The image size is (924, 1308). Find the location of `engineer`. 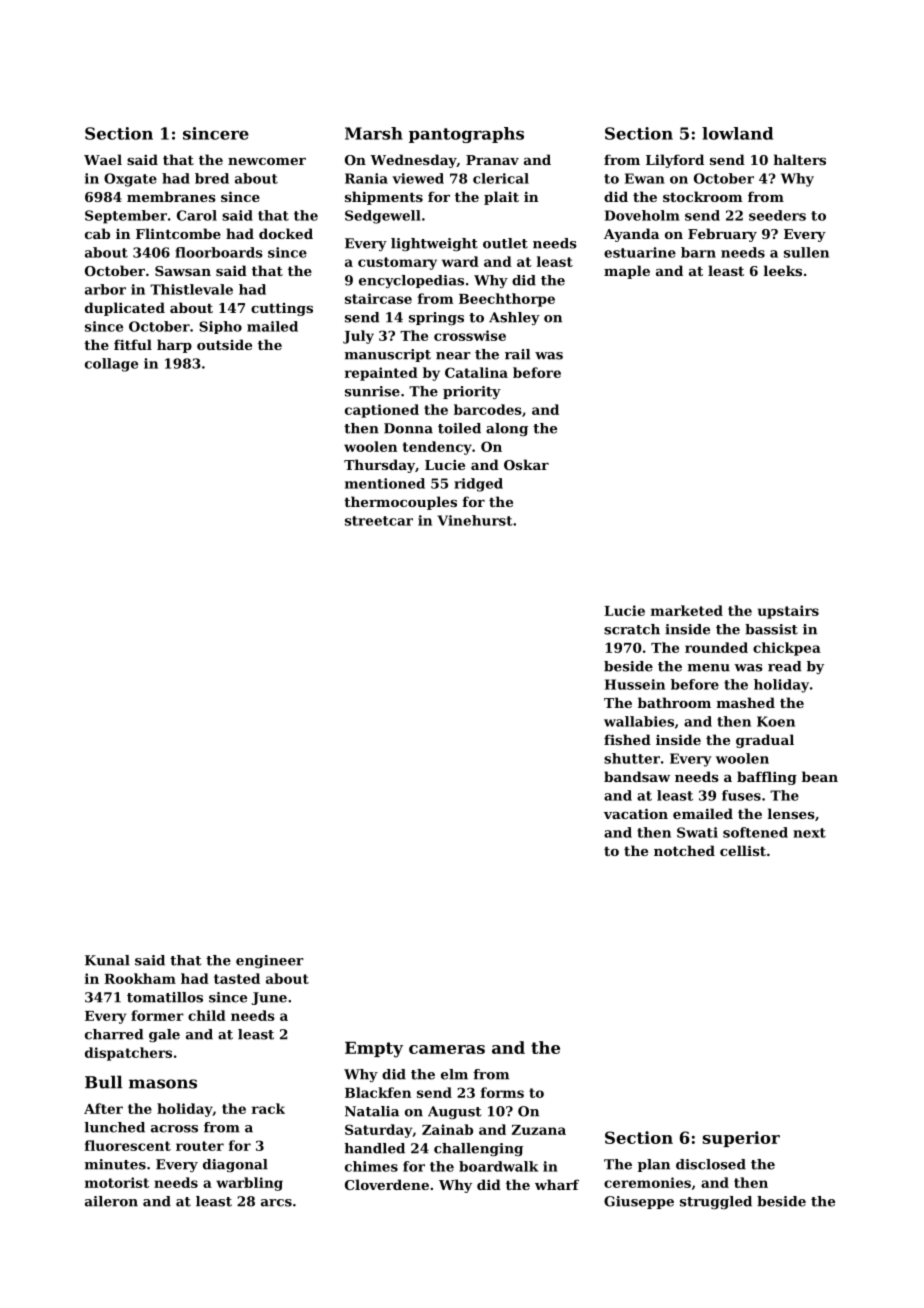

engineer is located at coordinates (270, 961).
